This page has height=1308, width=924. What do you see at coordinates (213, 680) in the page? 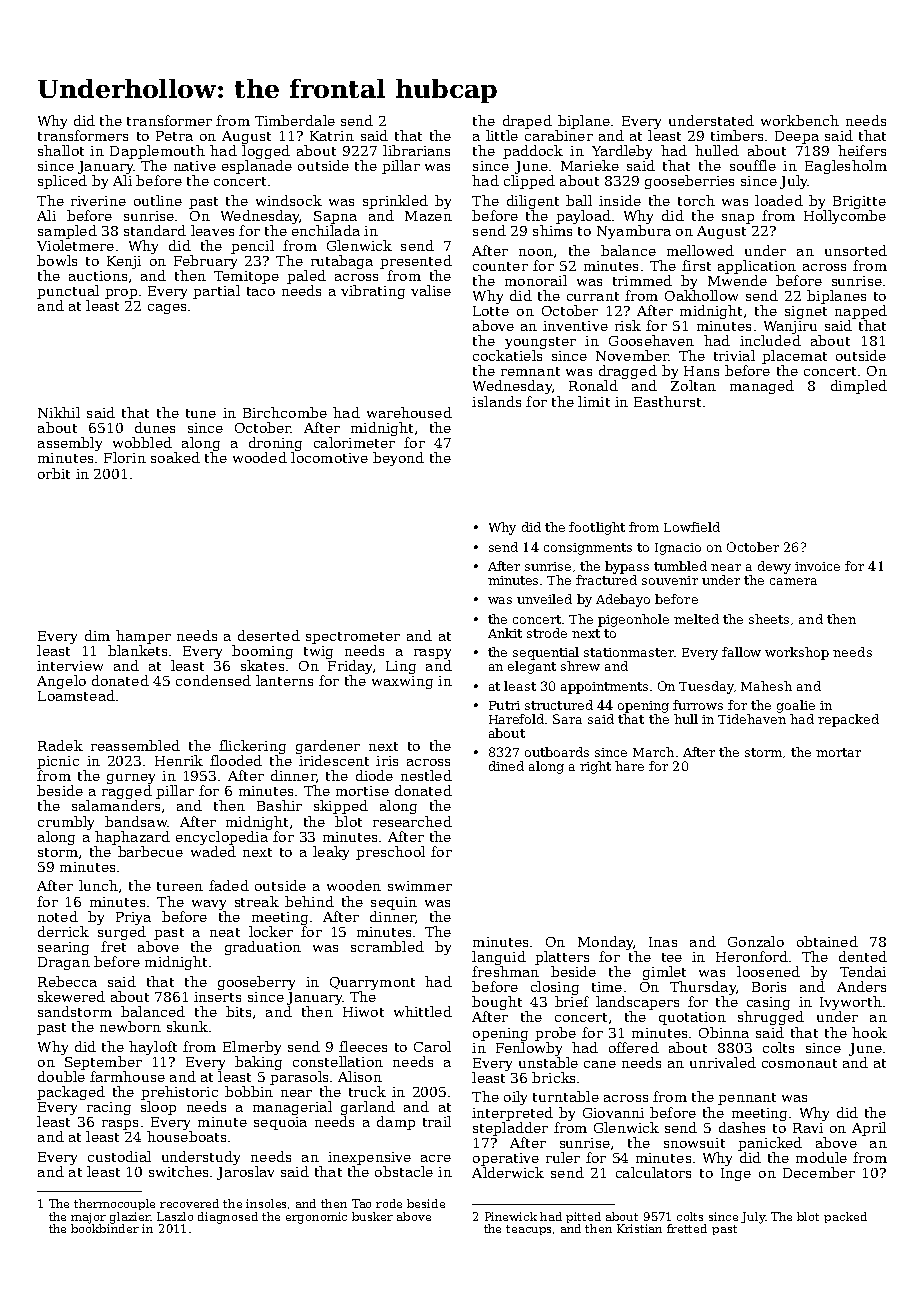
I see `condensed` at bounding box center [213, 680].
